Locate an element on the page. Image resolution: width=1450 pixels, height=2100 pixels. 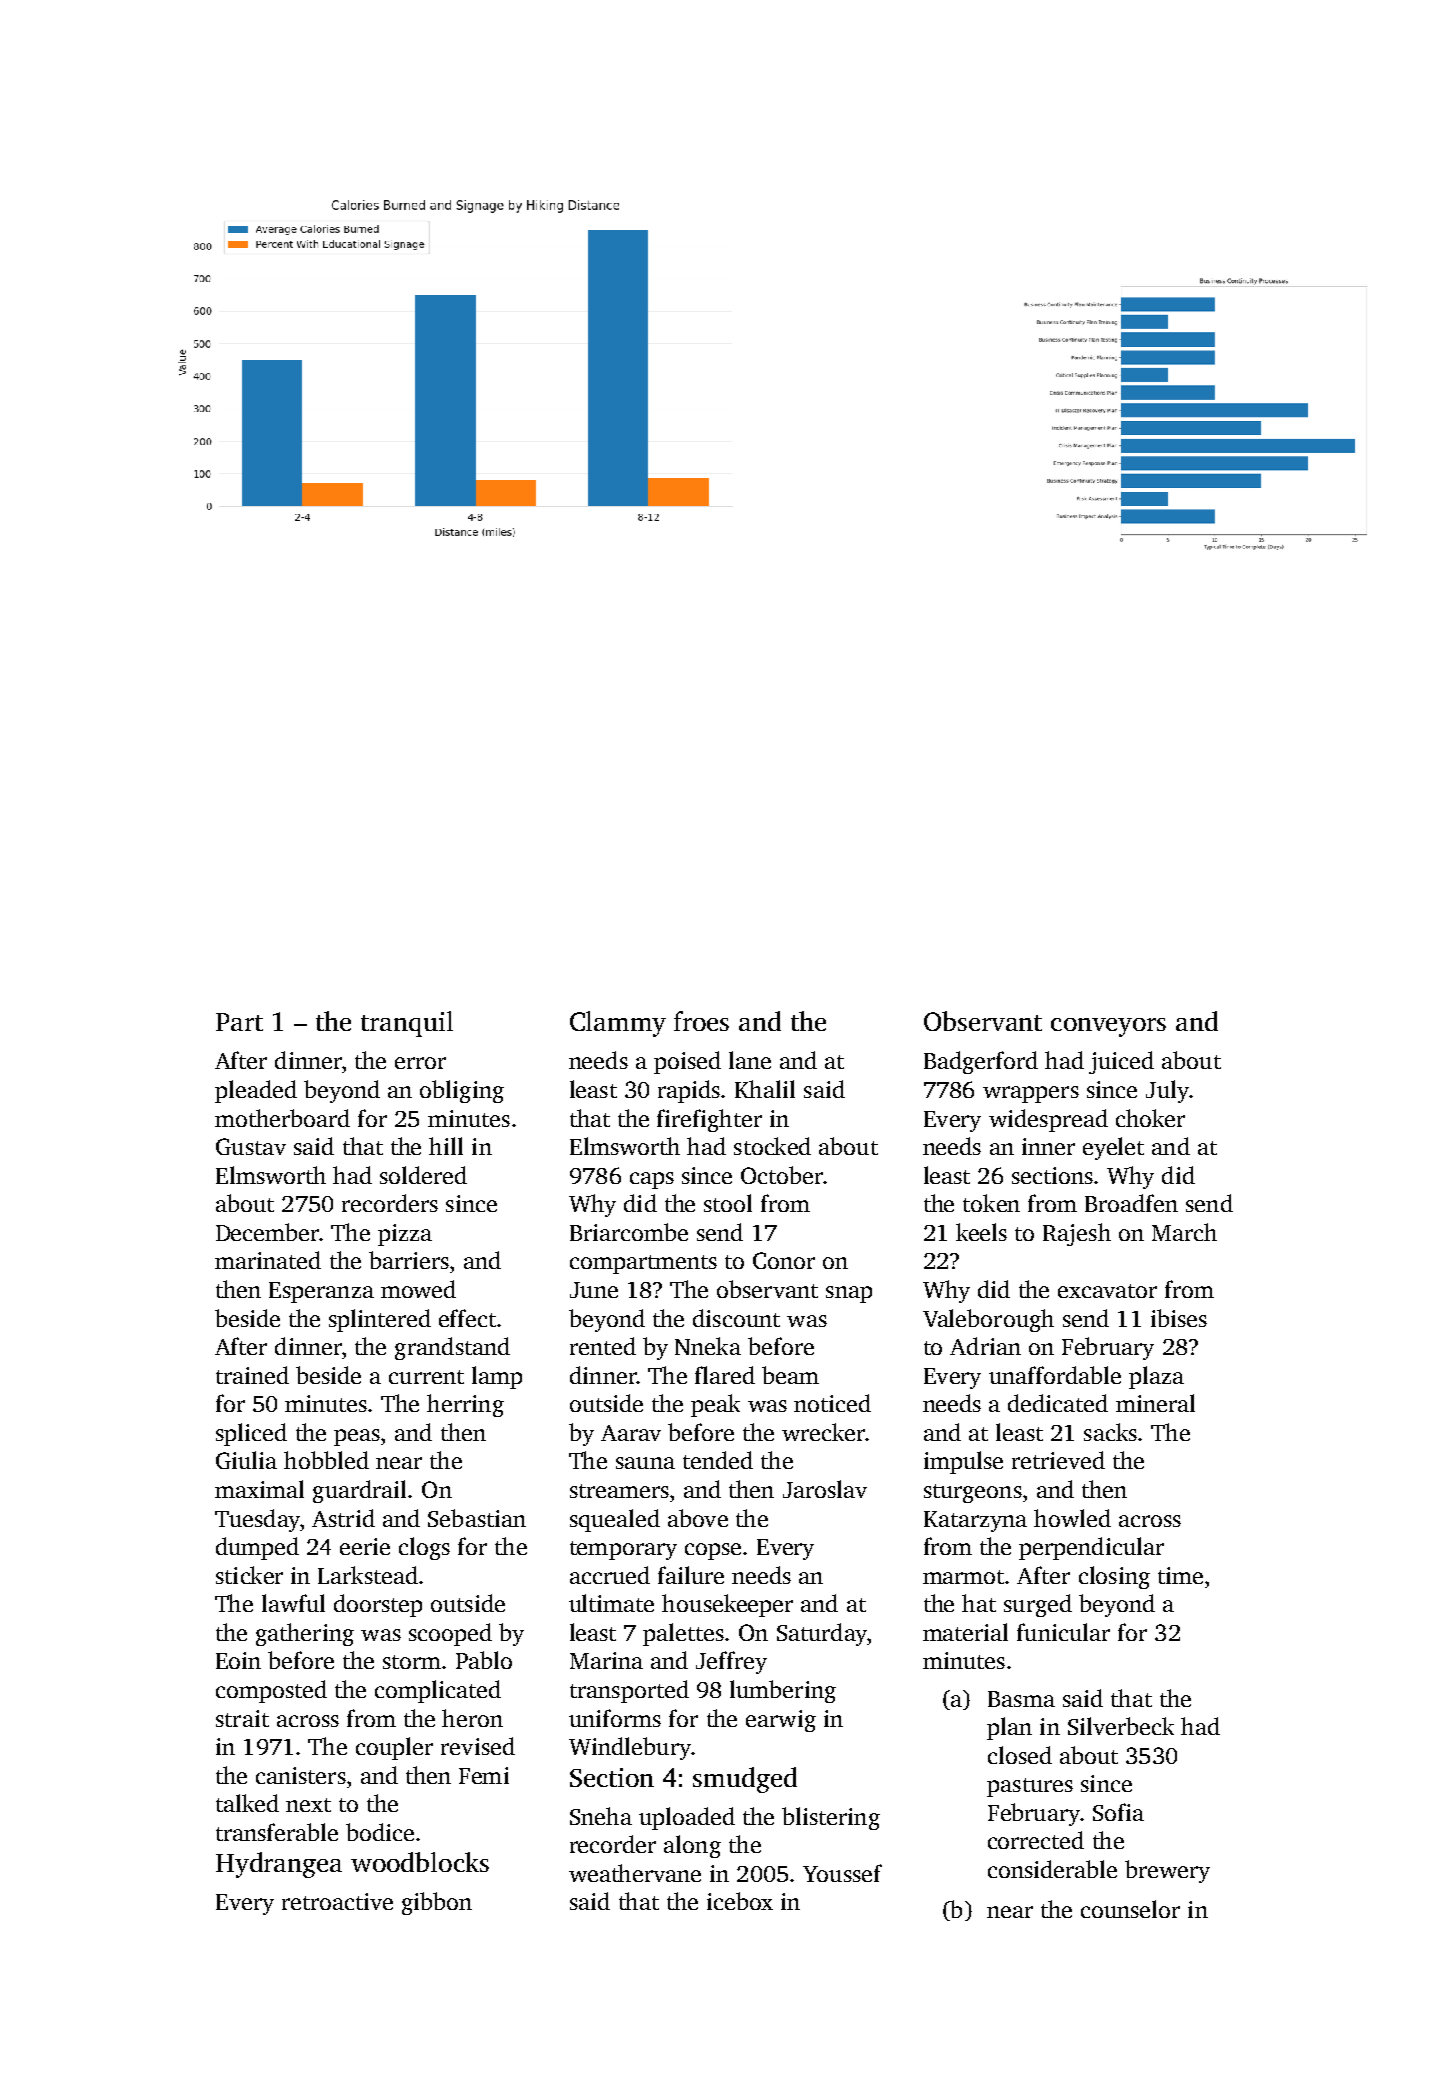
sauna is located at coordinates (645, 1463).
